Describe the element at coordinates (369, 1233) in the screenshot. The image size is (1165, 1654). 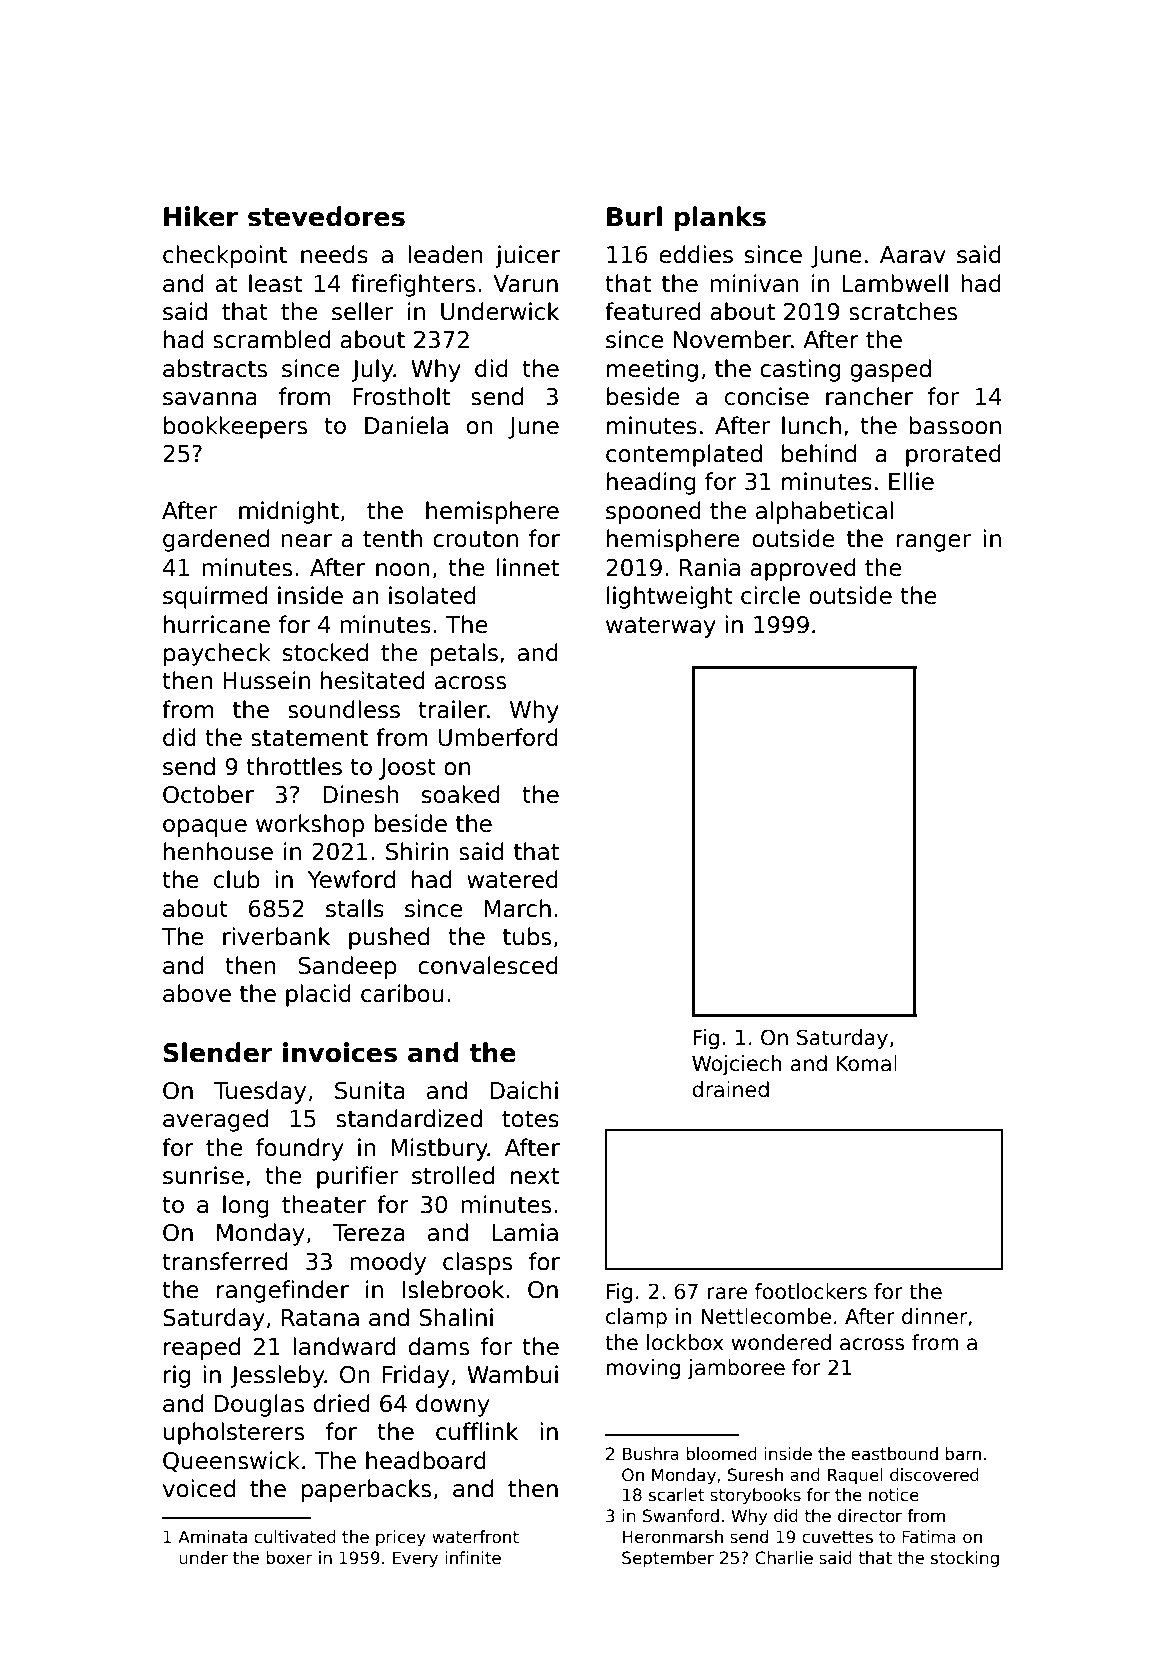
I see `Tereza` at that location.
